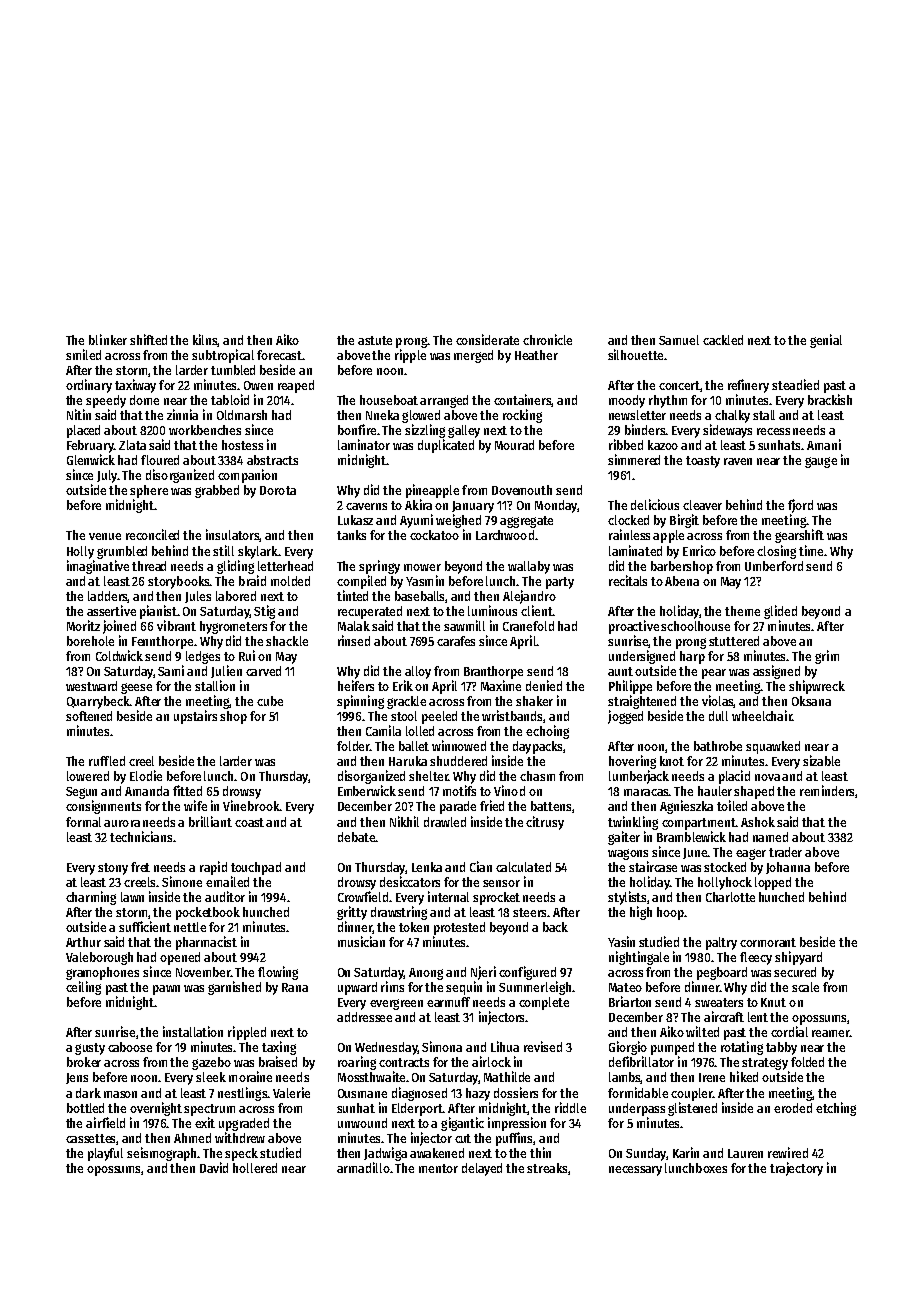  What do you see at coordinates (426, 974) in the screenshot?
I see `Anong` at bounding box center [426, 974].
